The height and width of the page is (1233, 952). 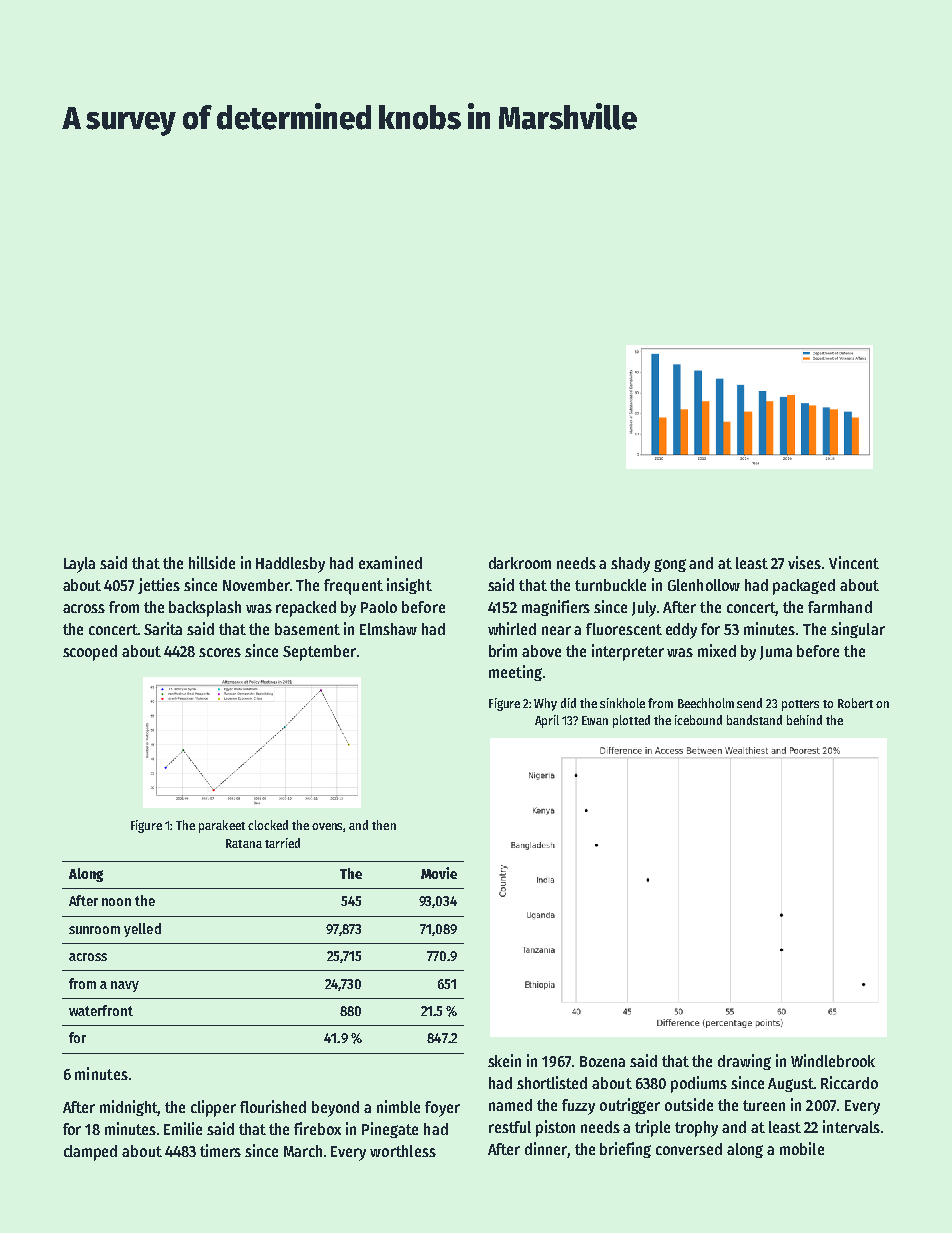 What do you see at coordinates (504, 1060) in the page?
I see `skein` at bounding box center [504, 1060].
